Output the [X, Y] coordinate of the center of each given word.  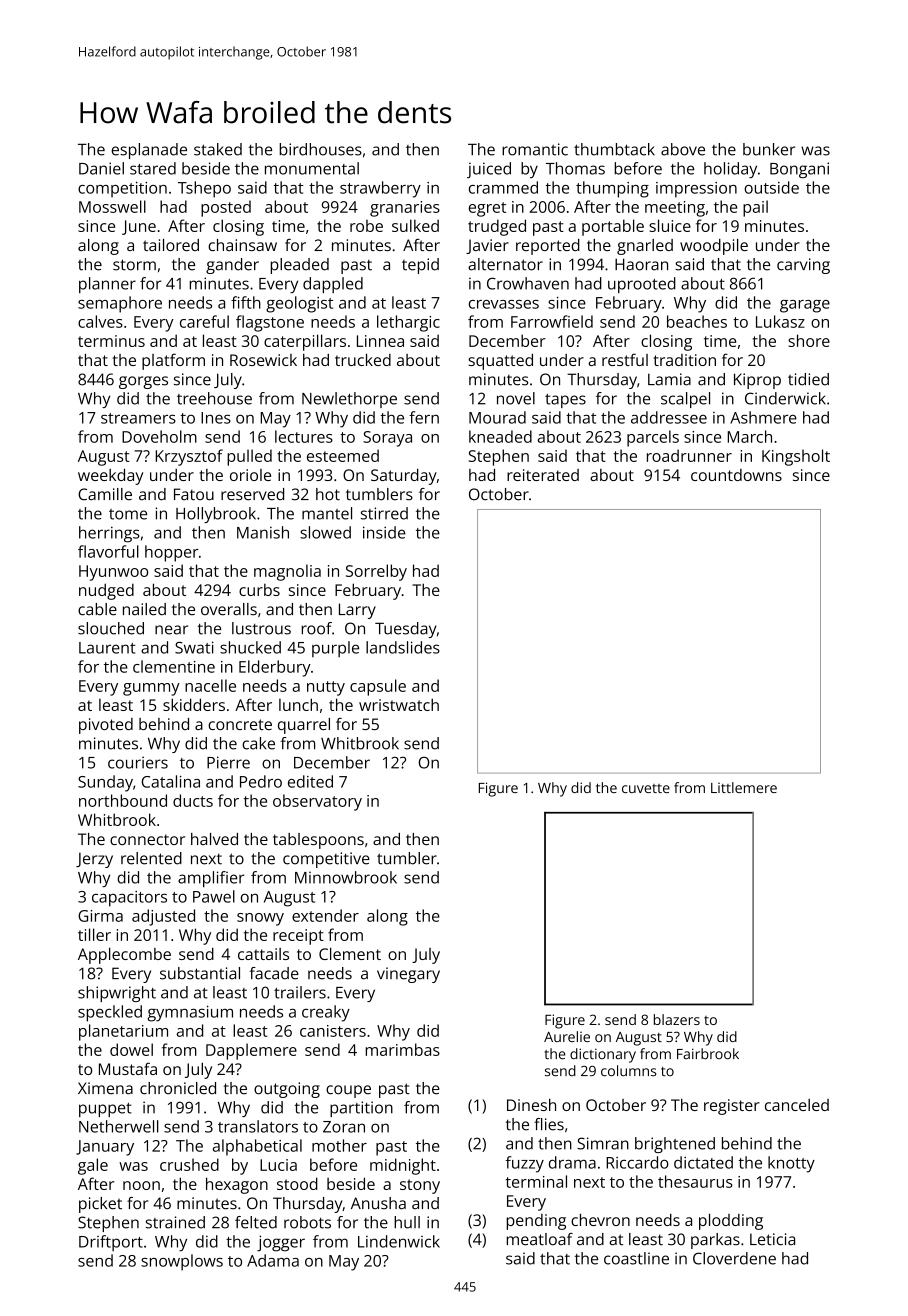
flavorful [108, 551]
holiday [730, 170]
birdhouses [320, 149]
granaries [405, 209]
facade [274, 973]
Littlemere [744, 787]
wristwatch [399, 704]
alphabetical [257, 1147]
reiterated [543, 475]
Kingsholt [796, 457]
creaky [326, 1013]
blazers [677, 1019]
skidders [194, 704]
